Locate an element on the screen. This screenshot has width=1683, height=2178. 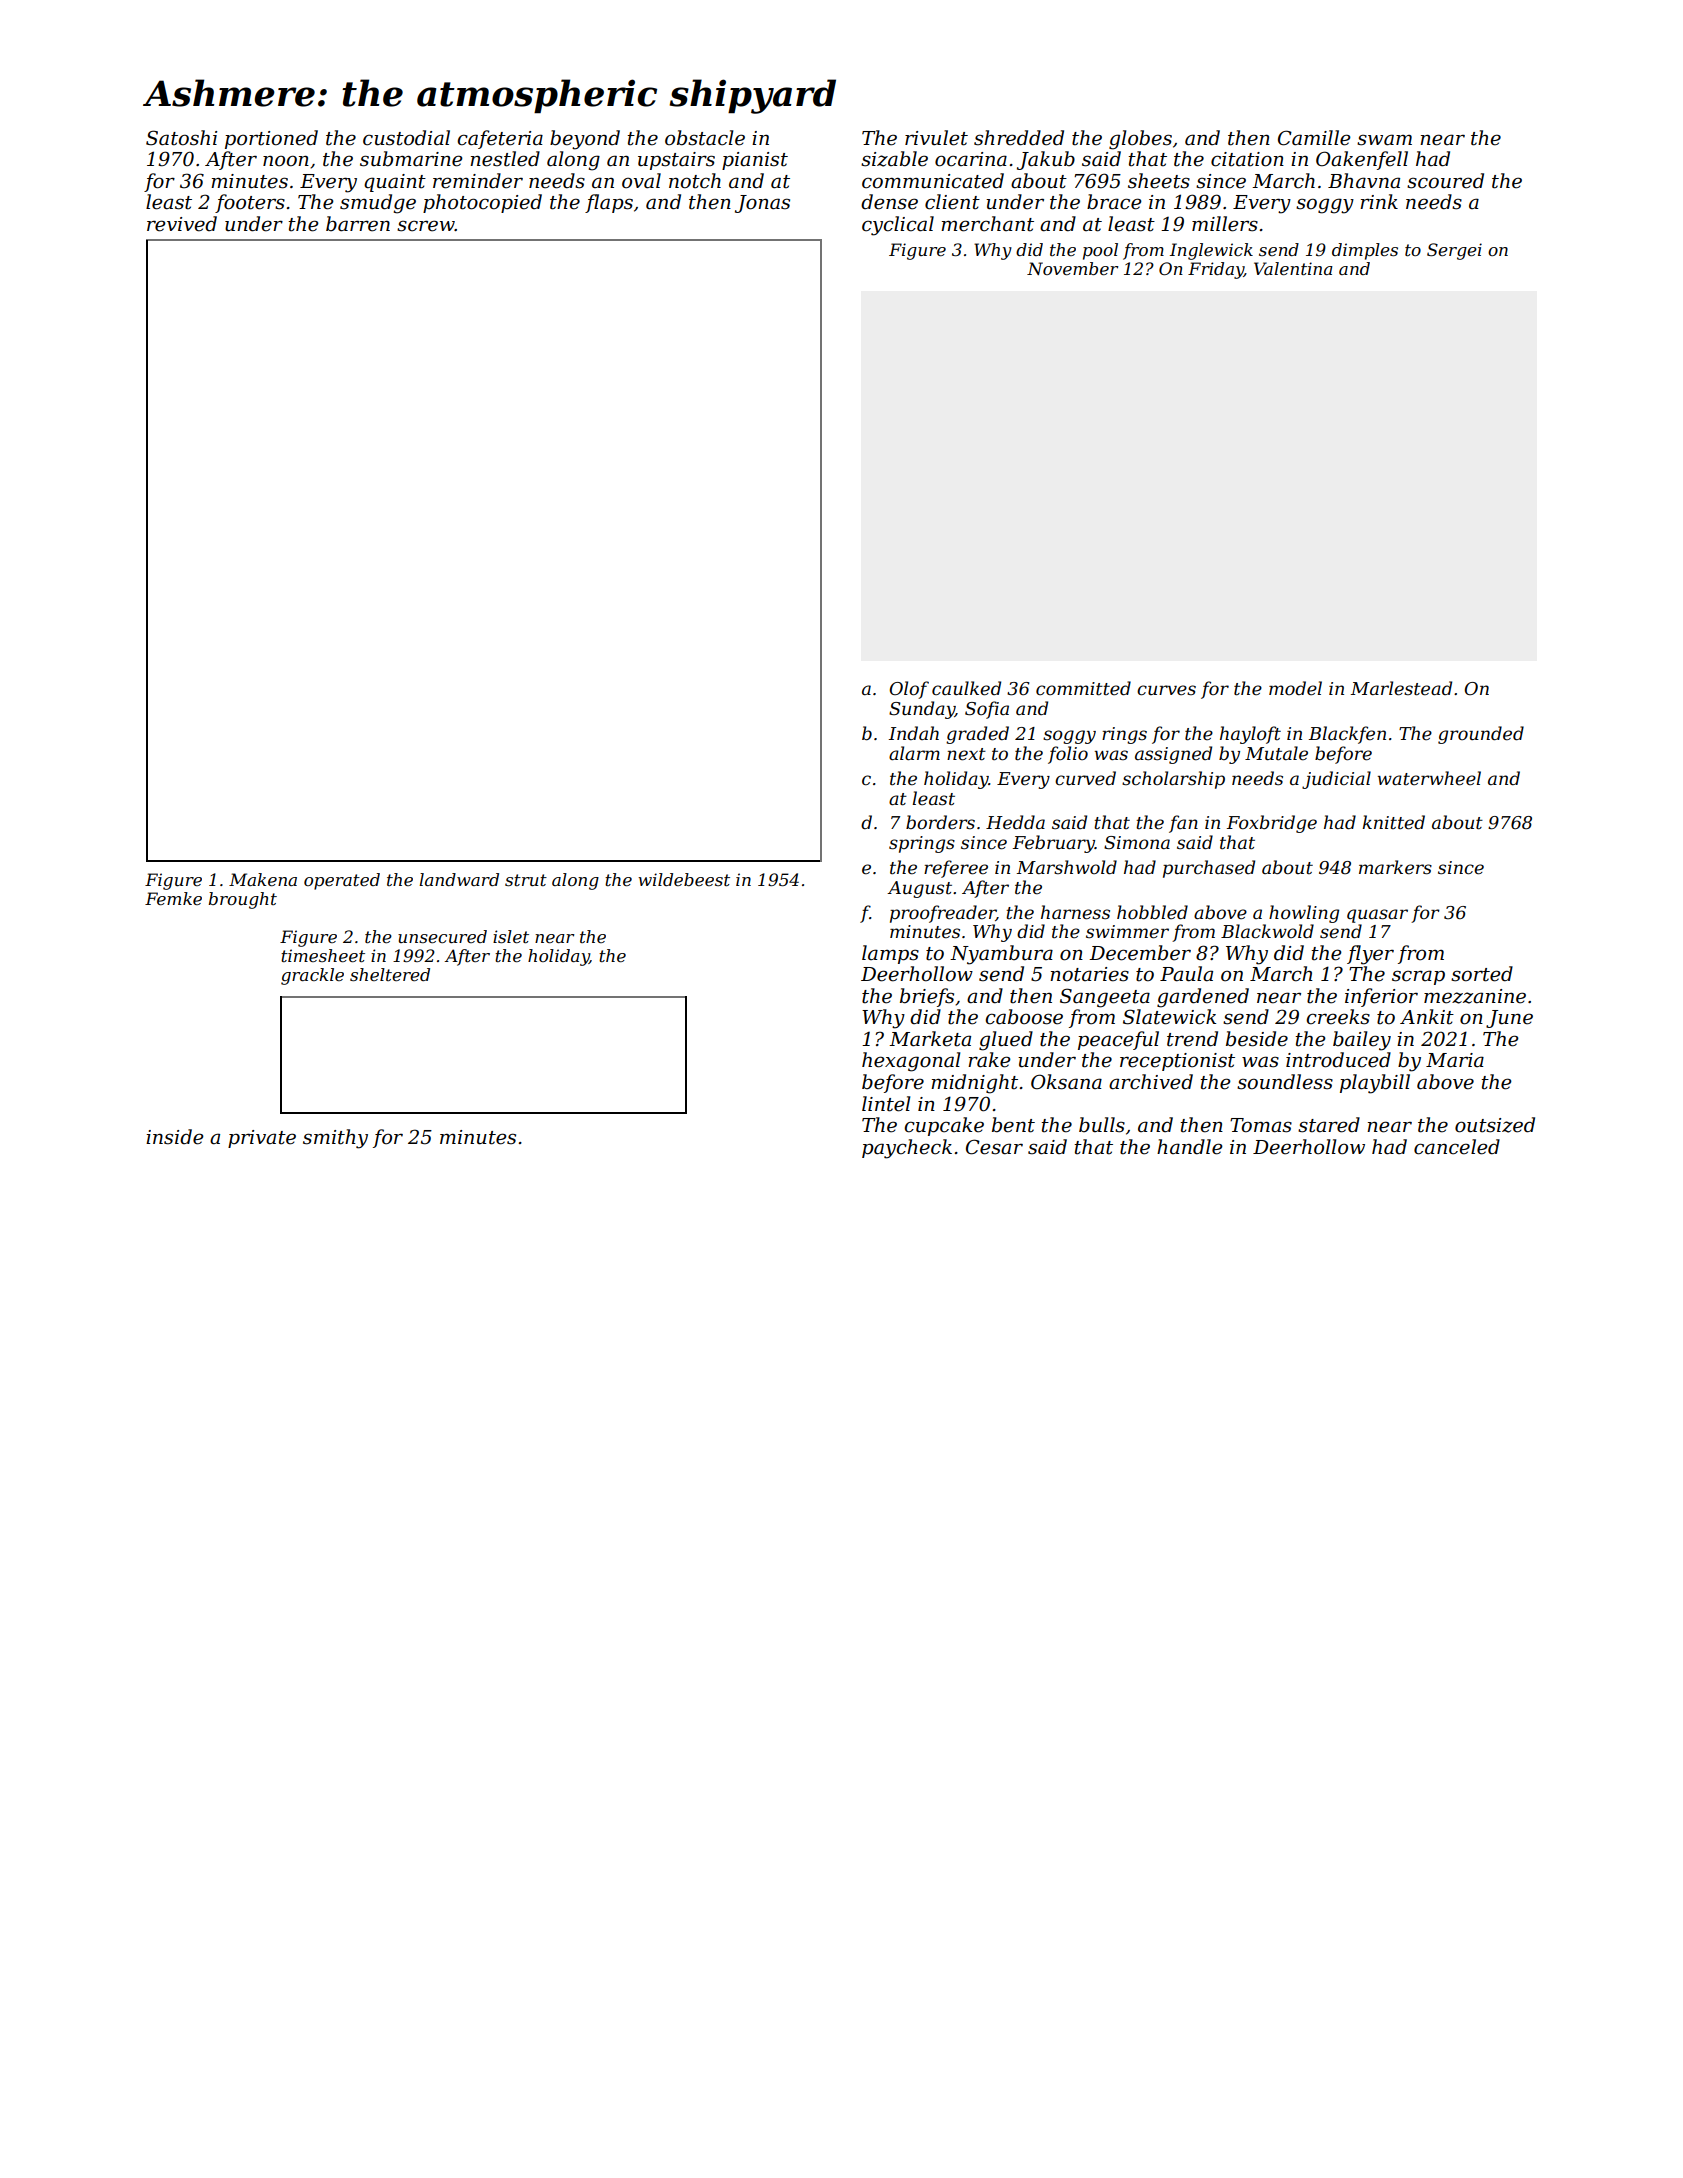
August is located at coordinates (919, 889).
